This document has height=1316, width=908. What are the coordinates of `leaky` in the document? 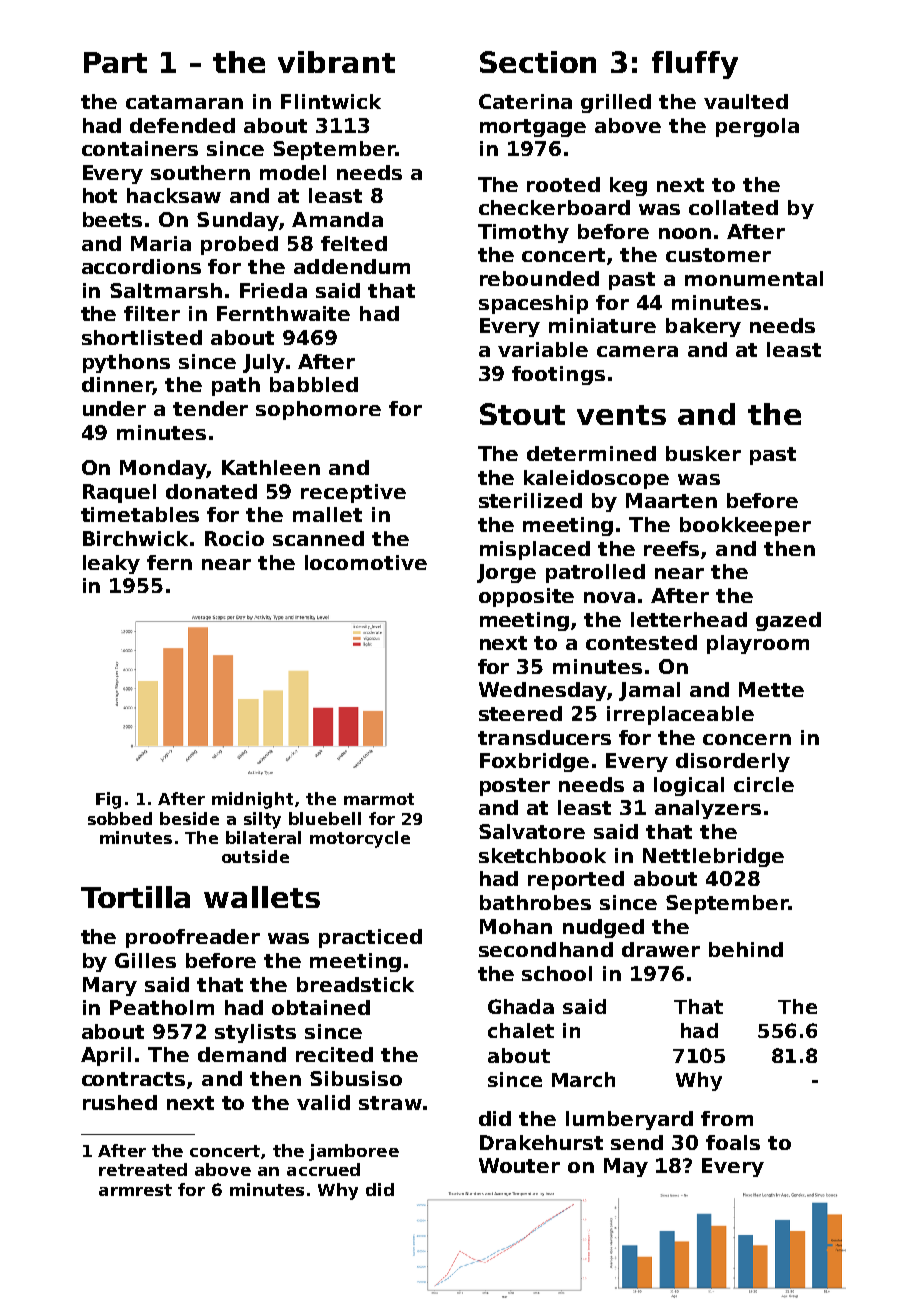 It's located at (111, 564).
